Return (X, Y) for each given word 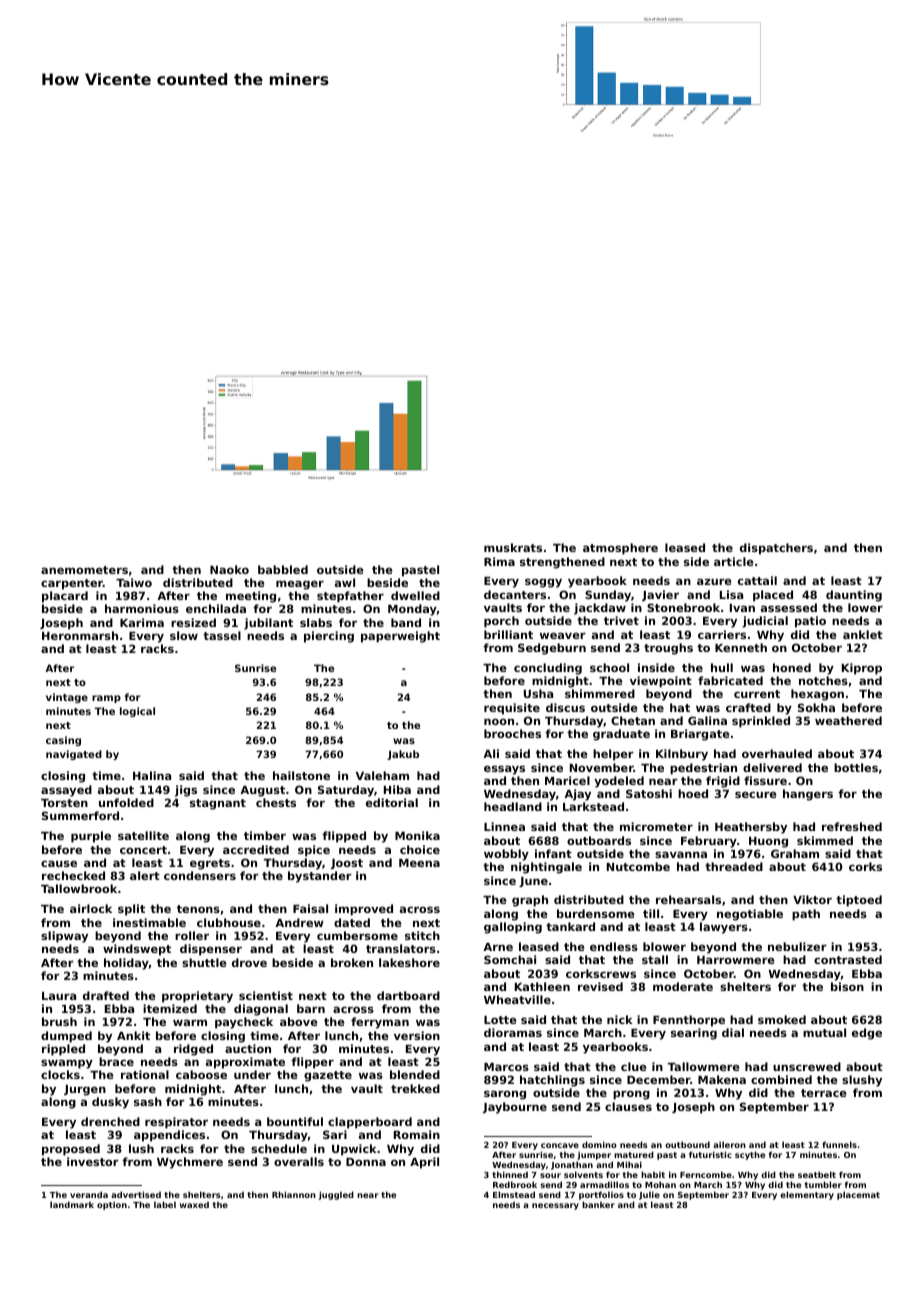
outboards (599, 840)
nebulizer (797, 946)
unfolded (126, 802)
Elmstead (514, 1194)
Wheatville (517, 999)
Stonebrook (683, 607)
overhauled (777, 753)
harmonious (142, 608)
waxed (194, 1204)
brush (59, 1021)
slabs (316, 622)
